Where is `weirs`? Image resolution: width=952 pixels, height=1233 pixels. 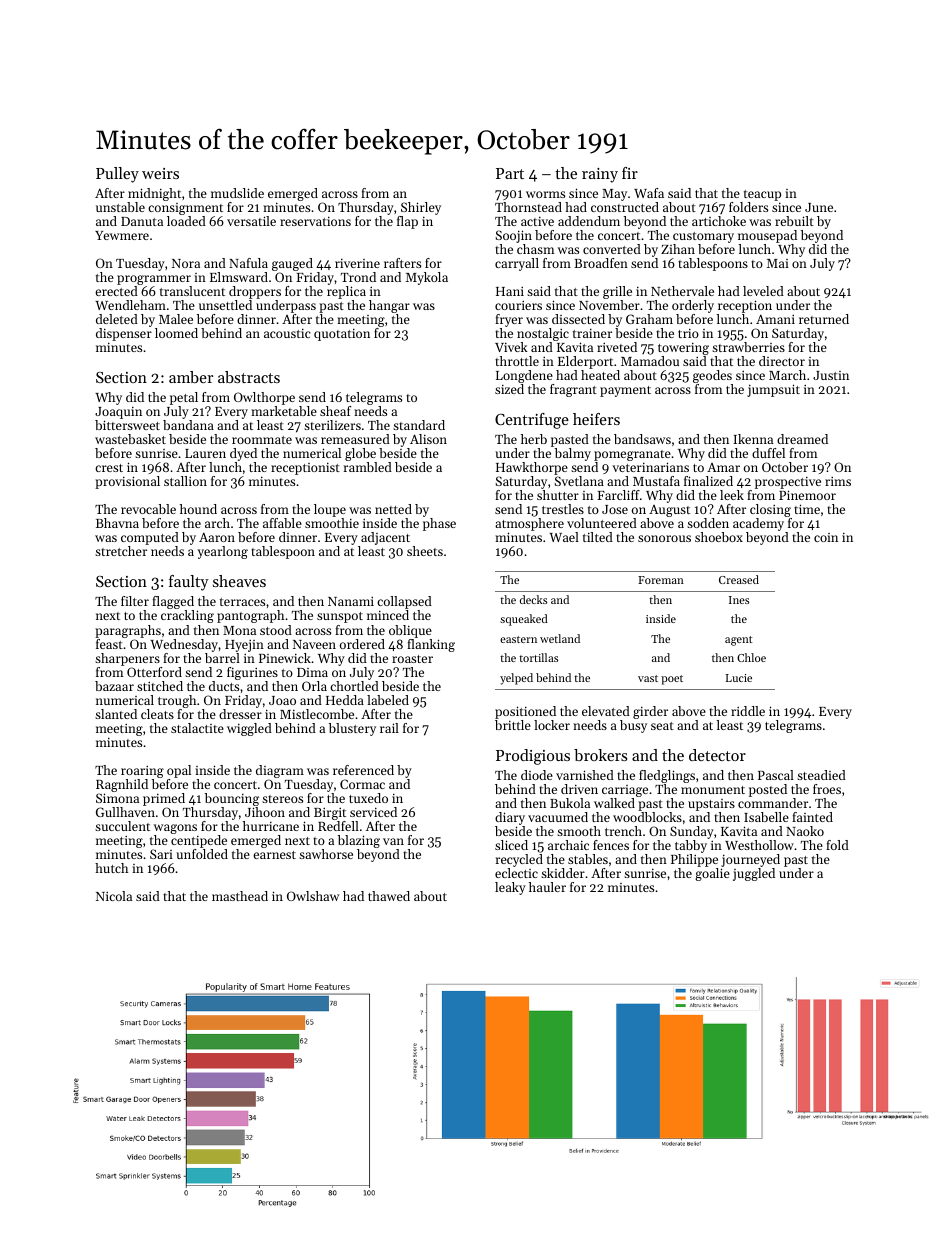
weirs is located at coordinates (160, 173).
